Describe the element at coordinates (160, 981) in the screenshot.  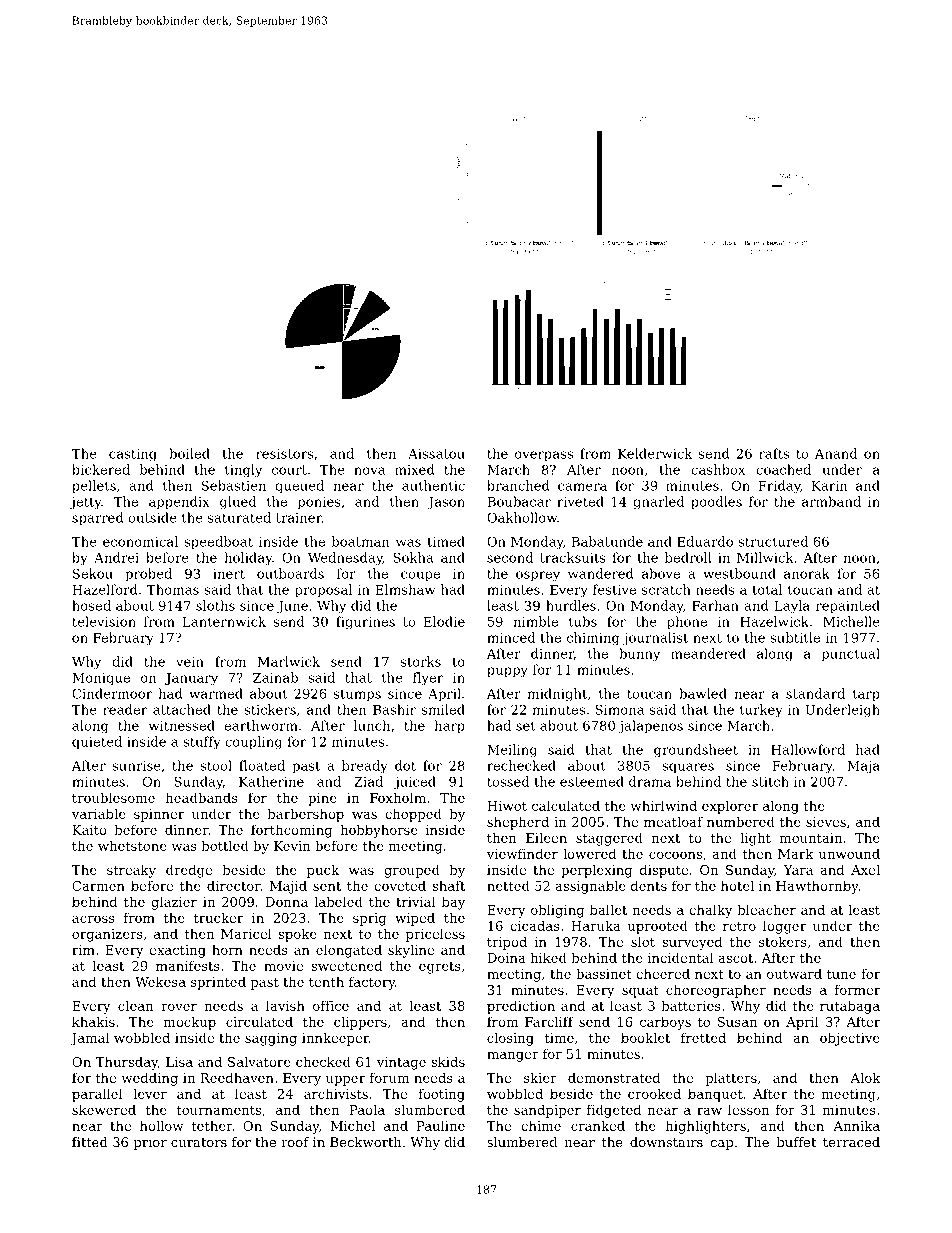
I see `Wekesa` at that location.
